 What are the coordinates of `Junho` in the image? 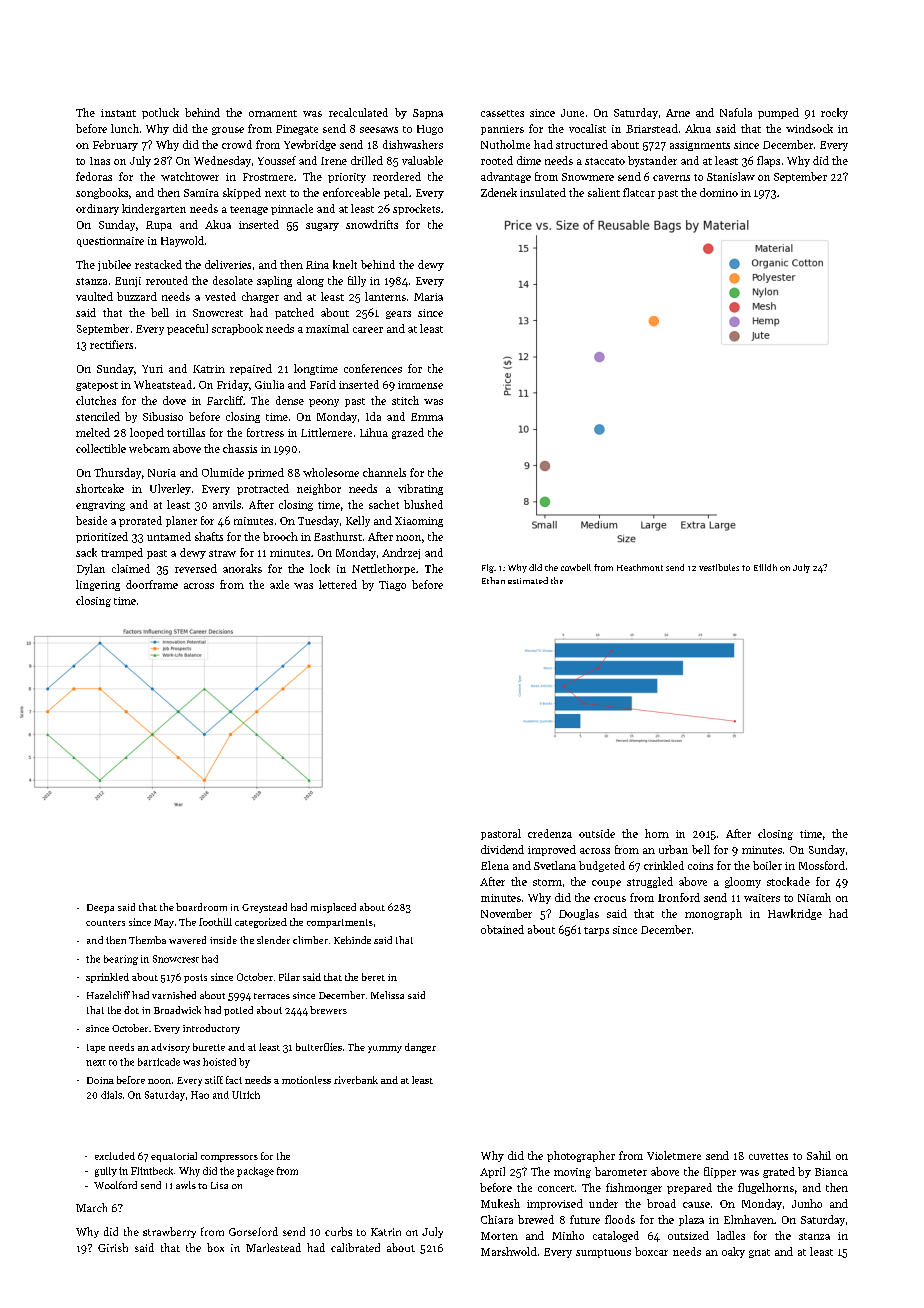 It's located at (807, 1203).
